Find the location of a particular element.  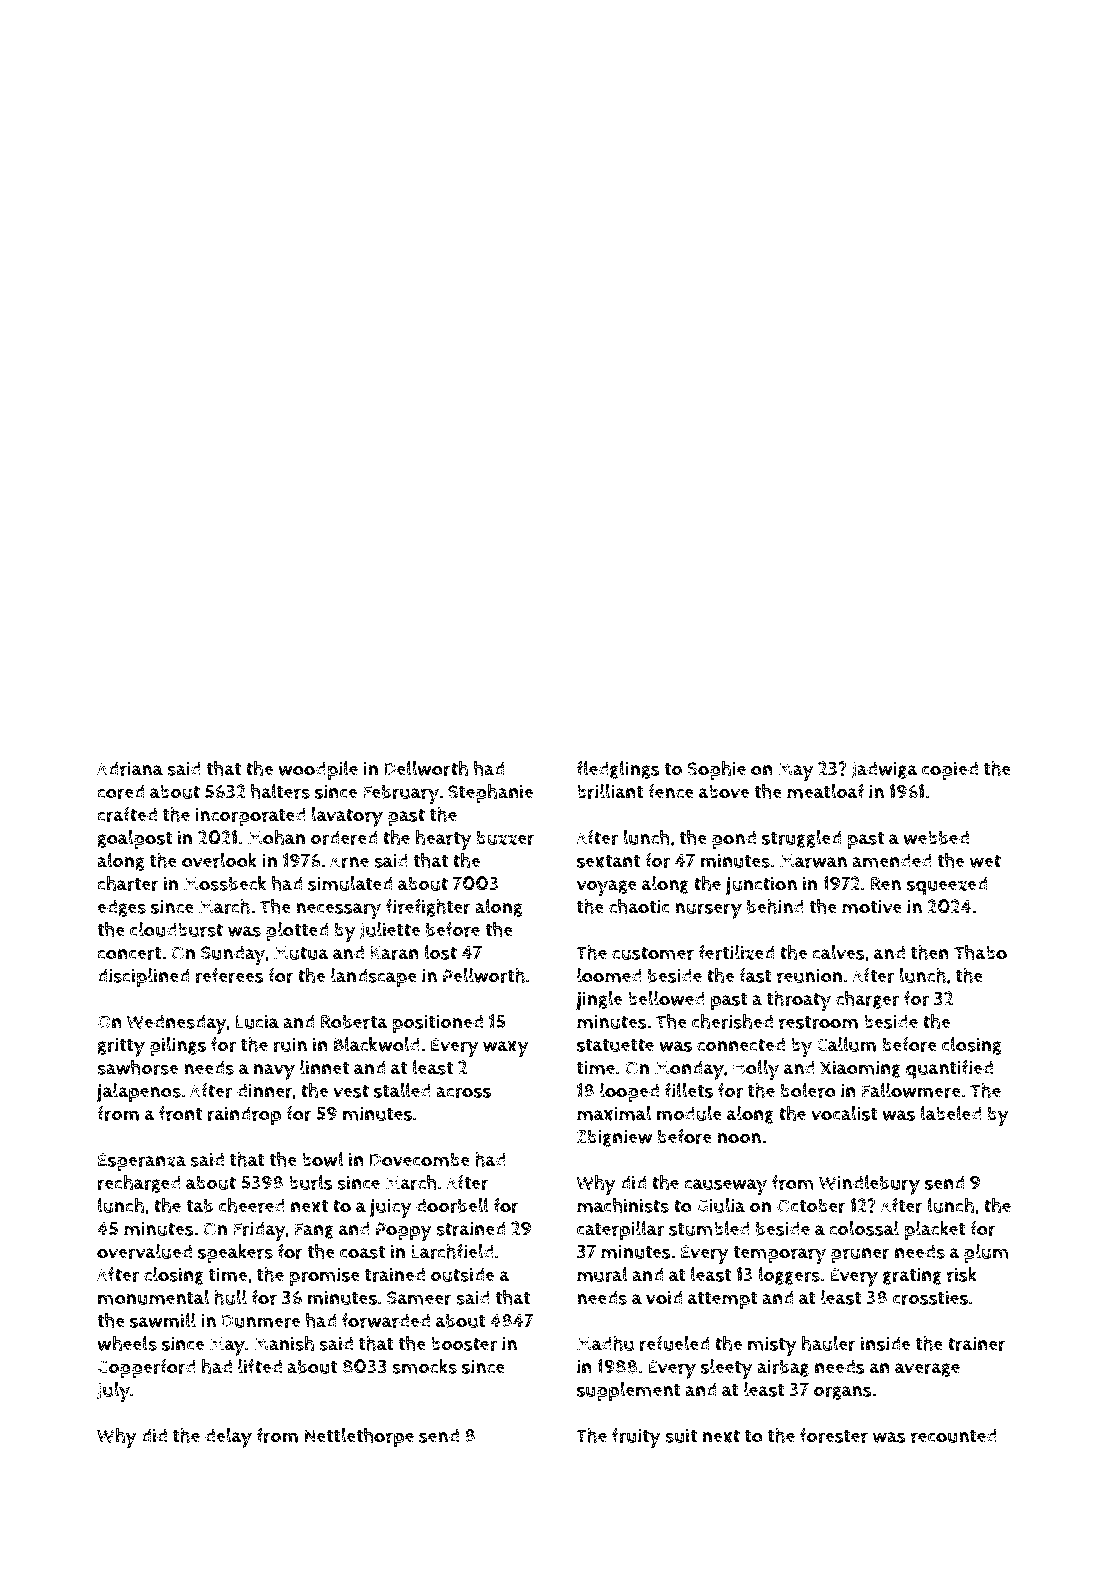

gritty is located at coordinates (121, 1047).
